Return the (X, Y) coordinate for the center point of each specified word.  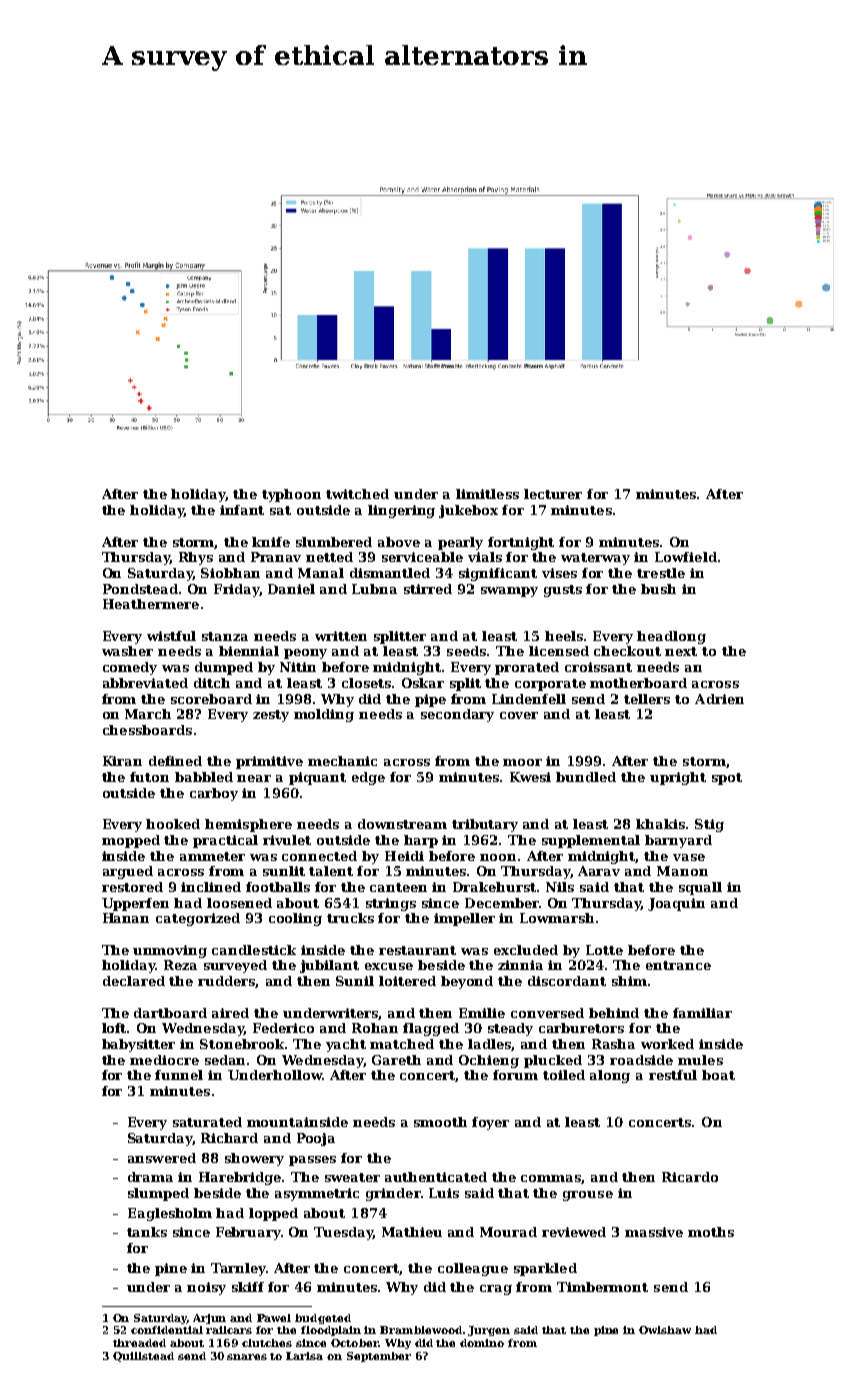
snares (247, 1357)
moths (711, 1232)
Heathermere (151, 604)
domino (482, 1343)
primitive (269, 762)
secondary (457, 715)
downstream (402, 824)
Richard (229, 1138)
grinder (393, 1194)
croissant (598, 667)
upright (678, 778)
